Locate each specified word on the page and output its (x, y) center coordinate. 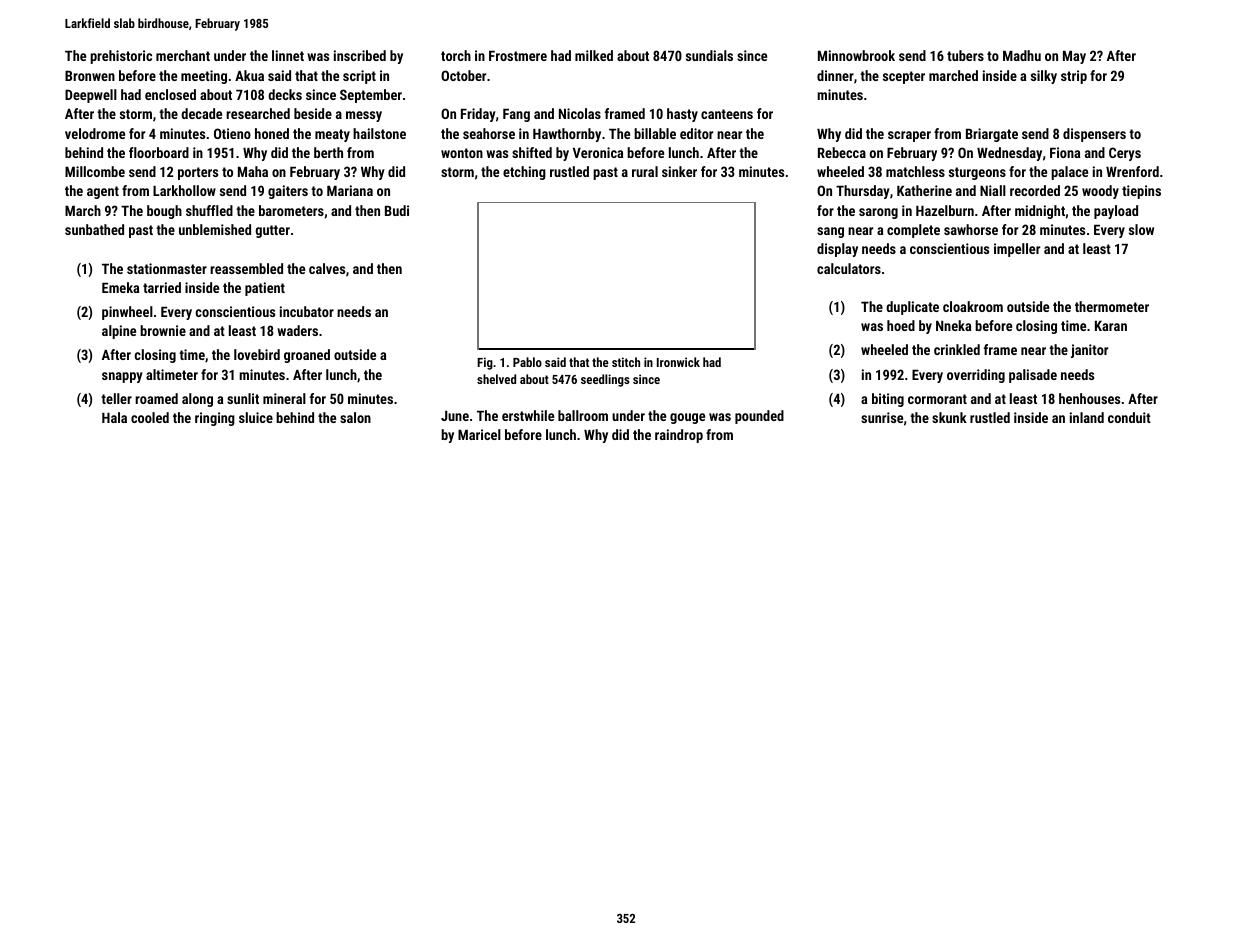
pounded (759, 417)
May (1074, 57)
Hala (114, 417)
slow (1141, 229)
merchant (183, 55)
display (837, 250)
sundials (709, 55)
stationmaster (167, 268)
